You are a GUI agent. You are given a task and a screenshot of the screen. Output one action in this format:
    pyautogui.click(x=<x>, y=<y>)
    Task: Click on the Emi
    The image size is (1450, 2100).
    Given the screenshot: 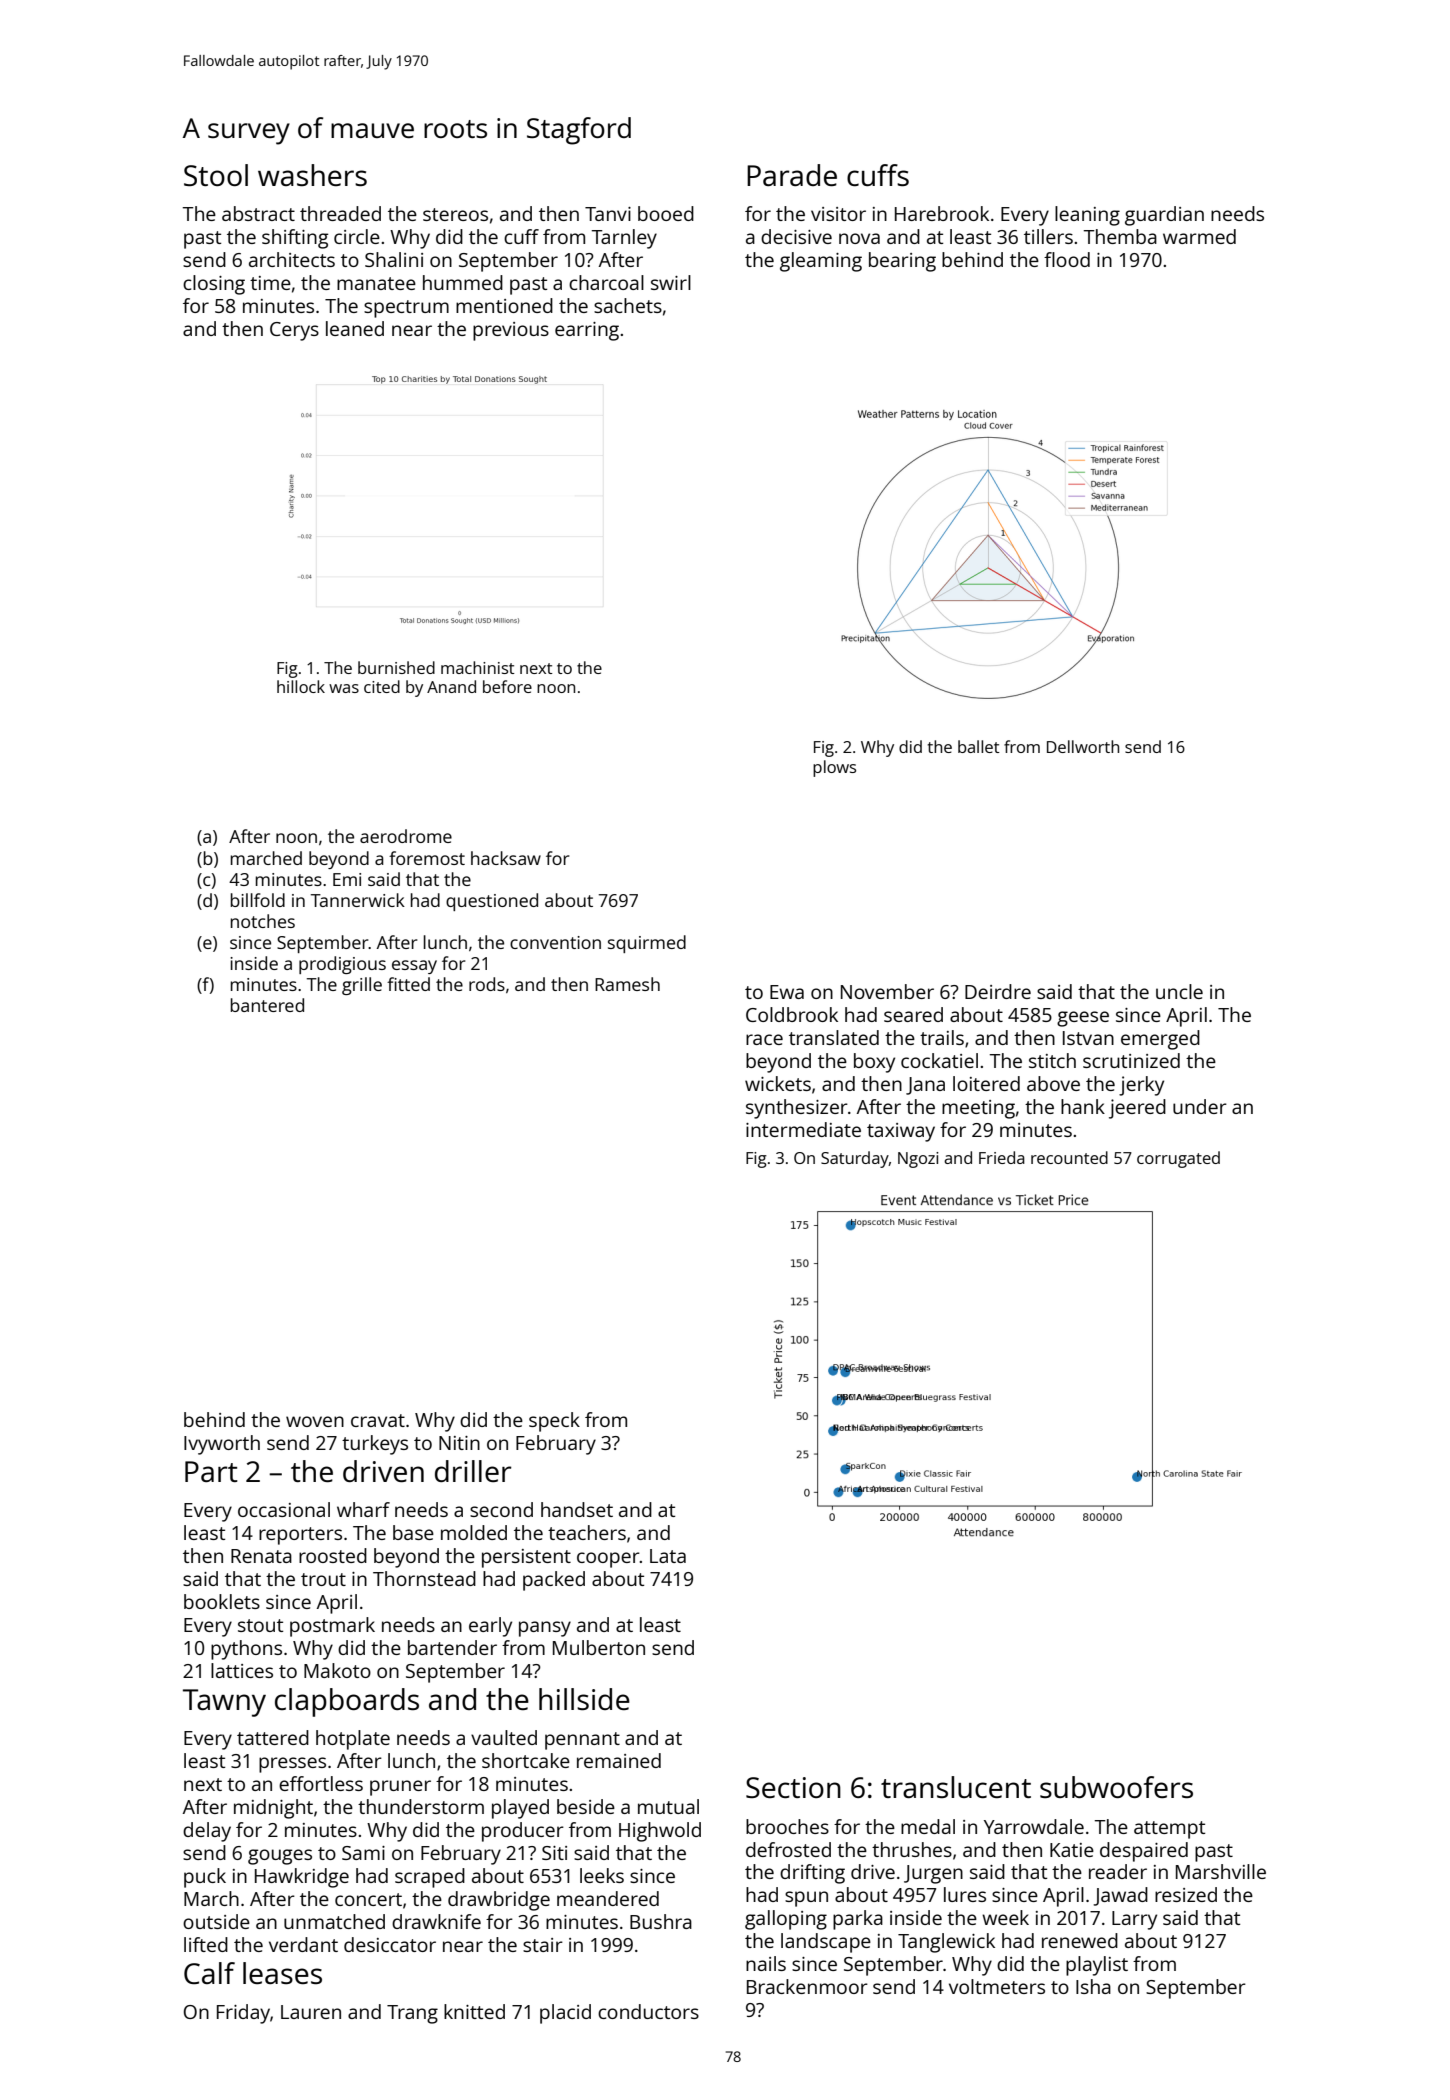 What is the action you would take?
    pyautogui.click(x=347, y=879)
